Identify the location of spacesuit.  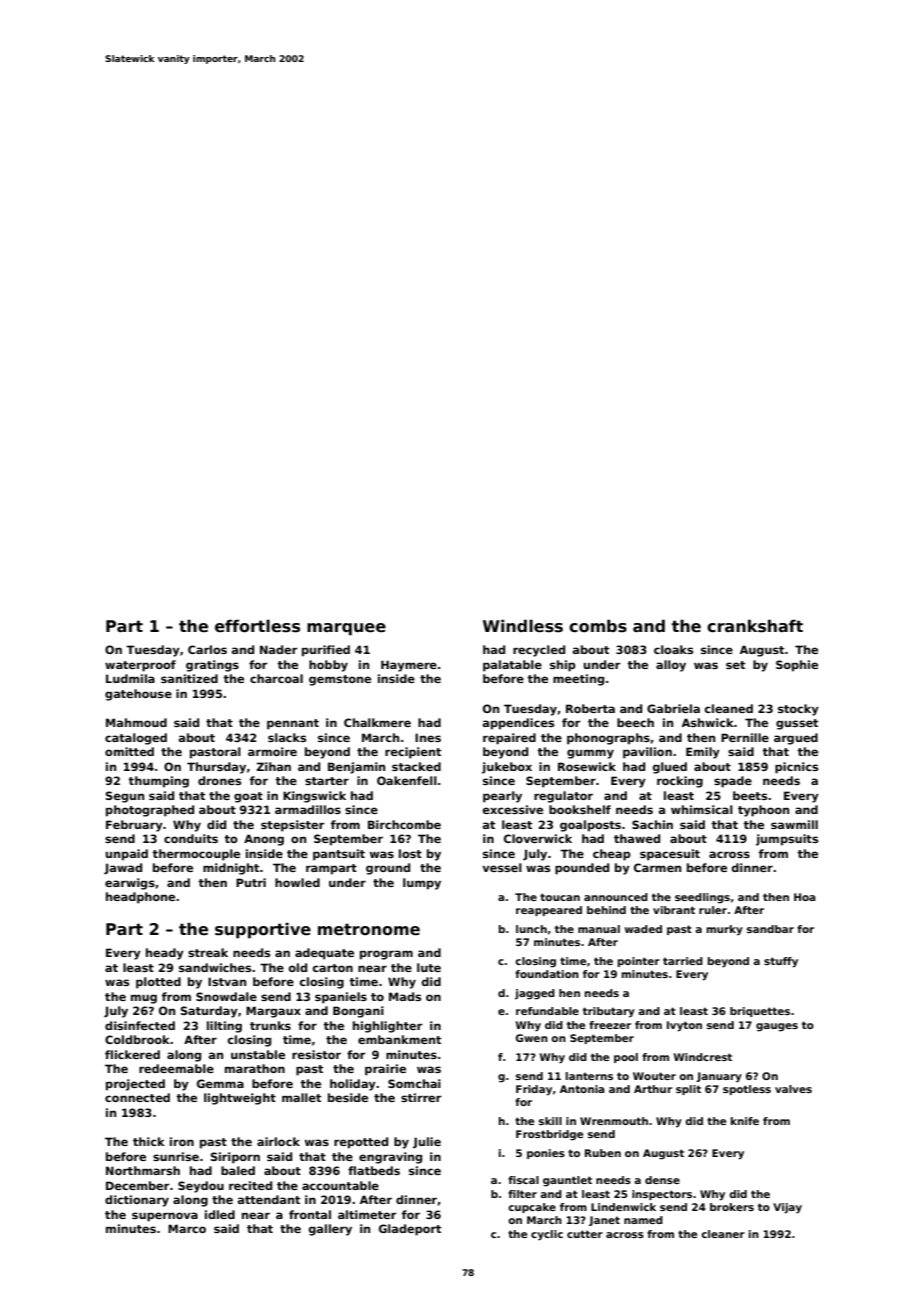
(670, 855).
